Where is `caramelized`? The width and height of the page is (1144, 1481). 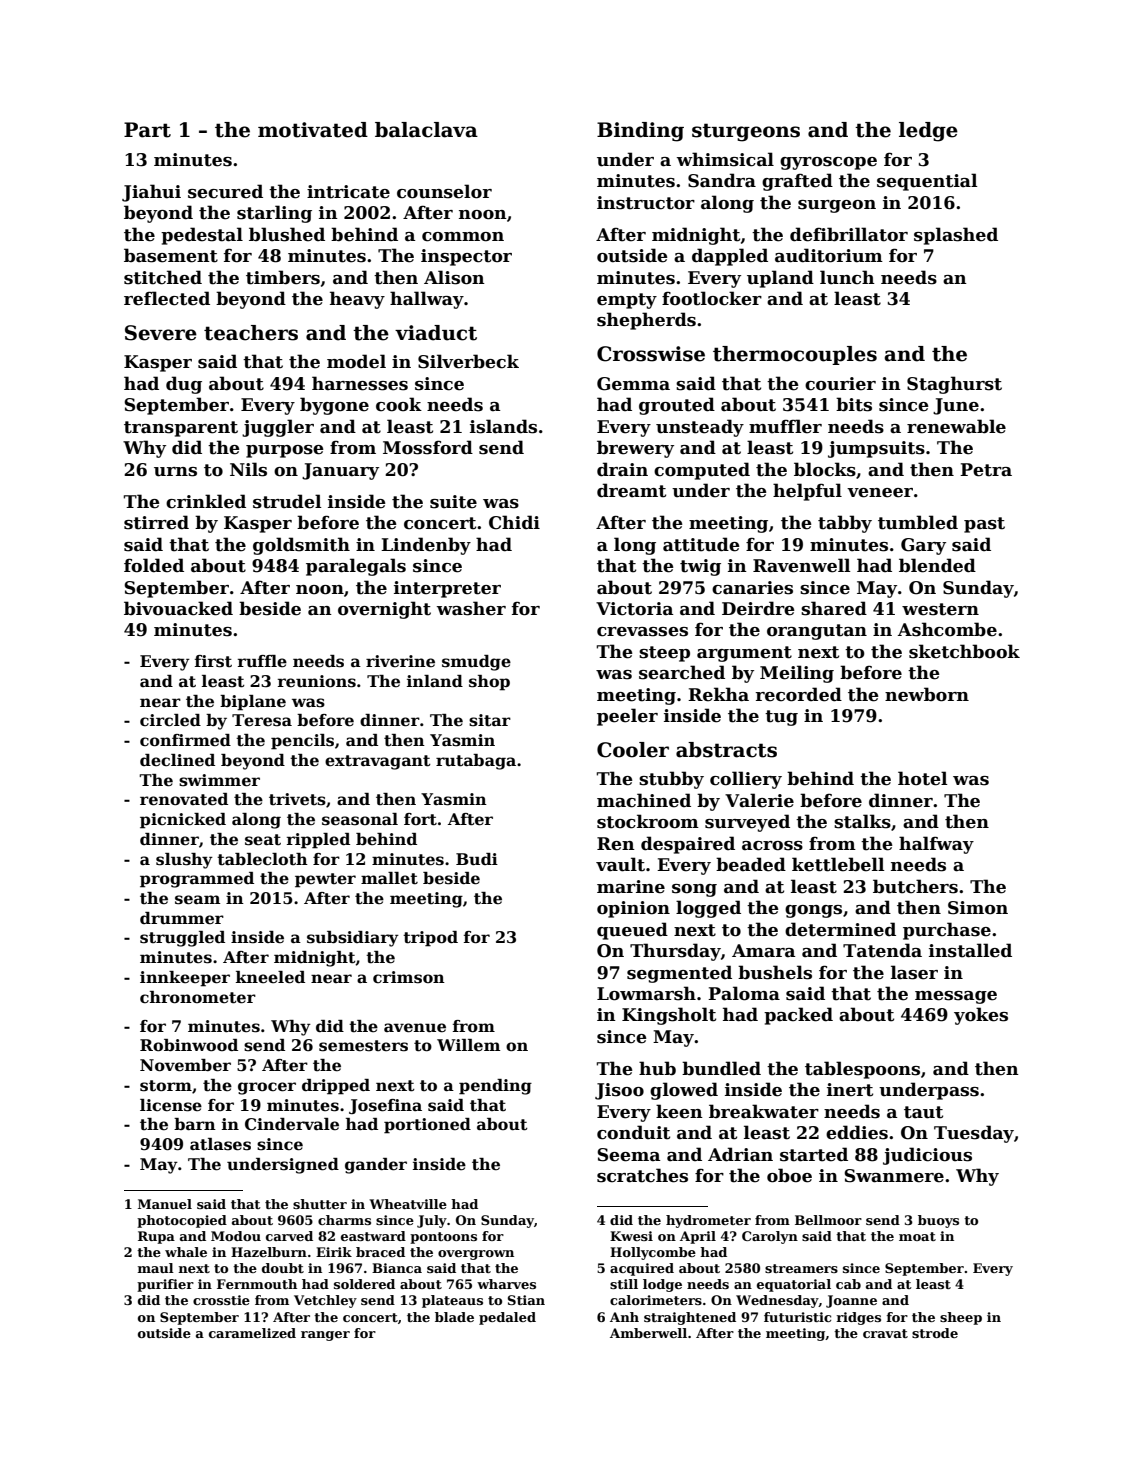
caramelized is located at coordinates (252, 1333).
